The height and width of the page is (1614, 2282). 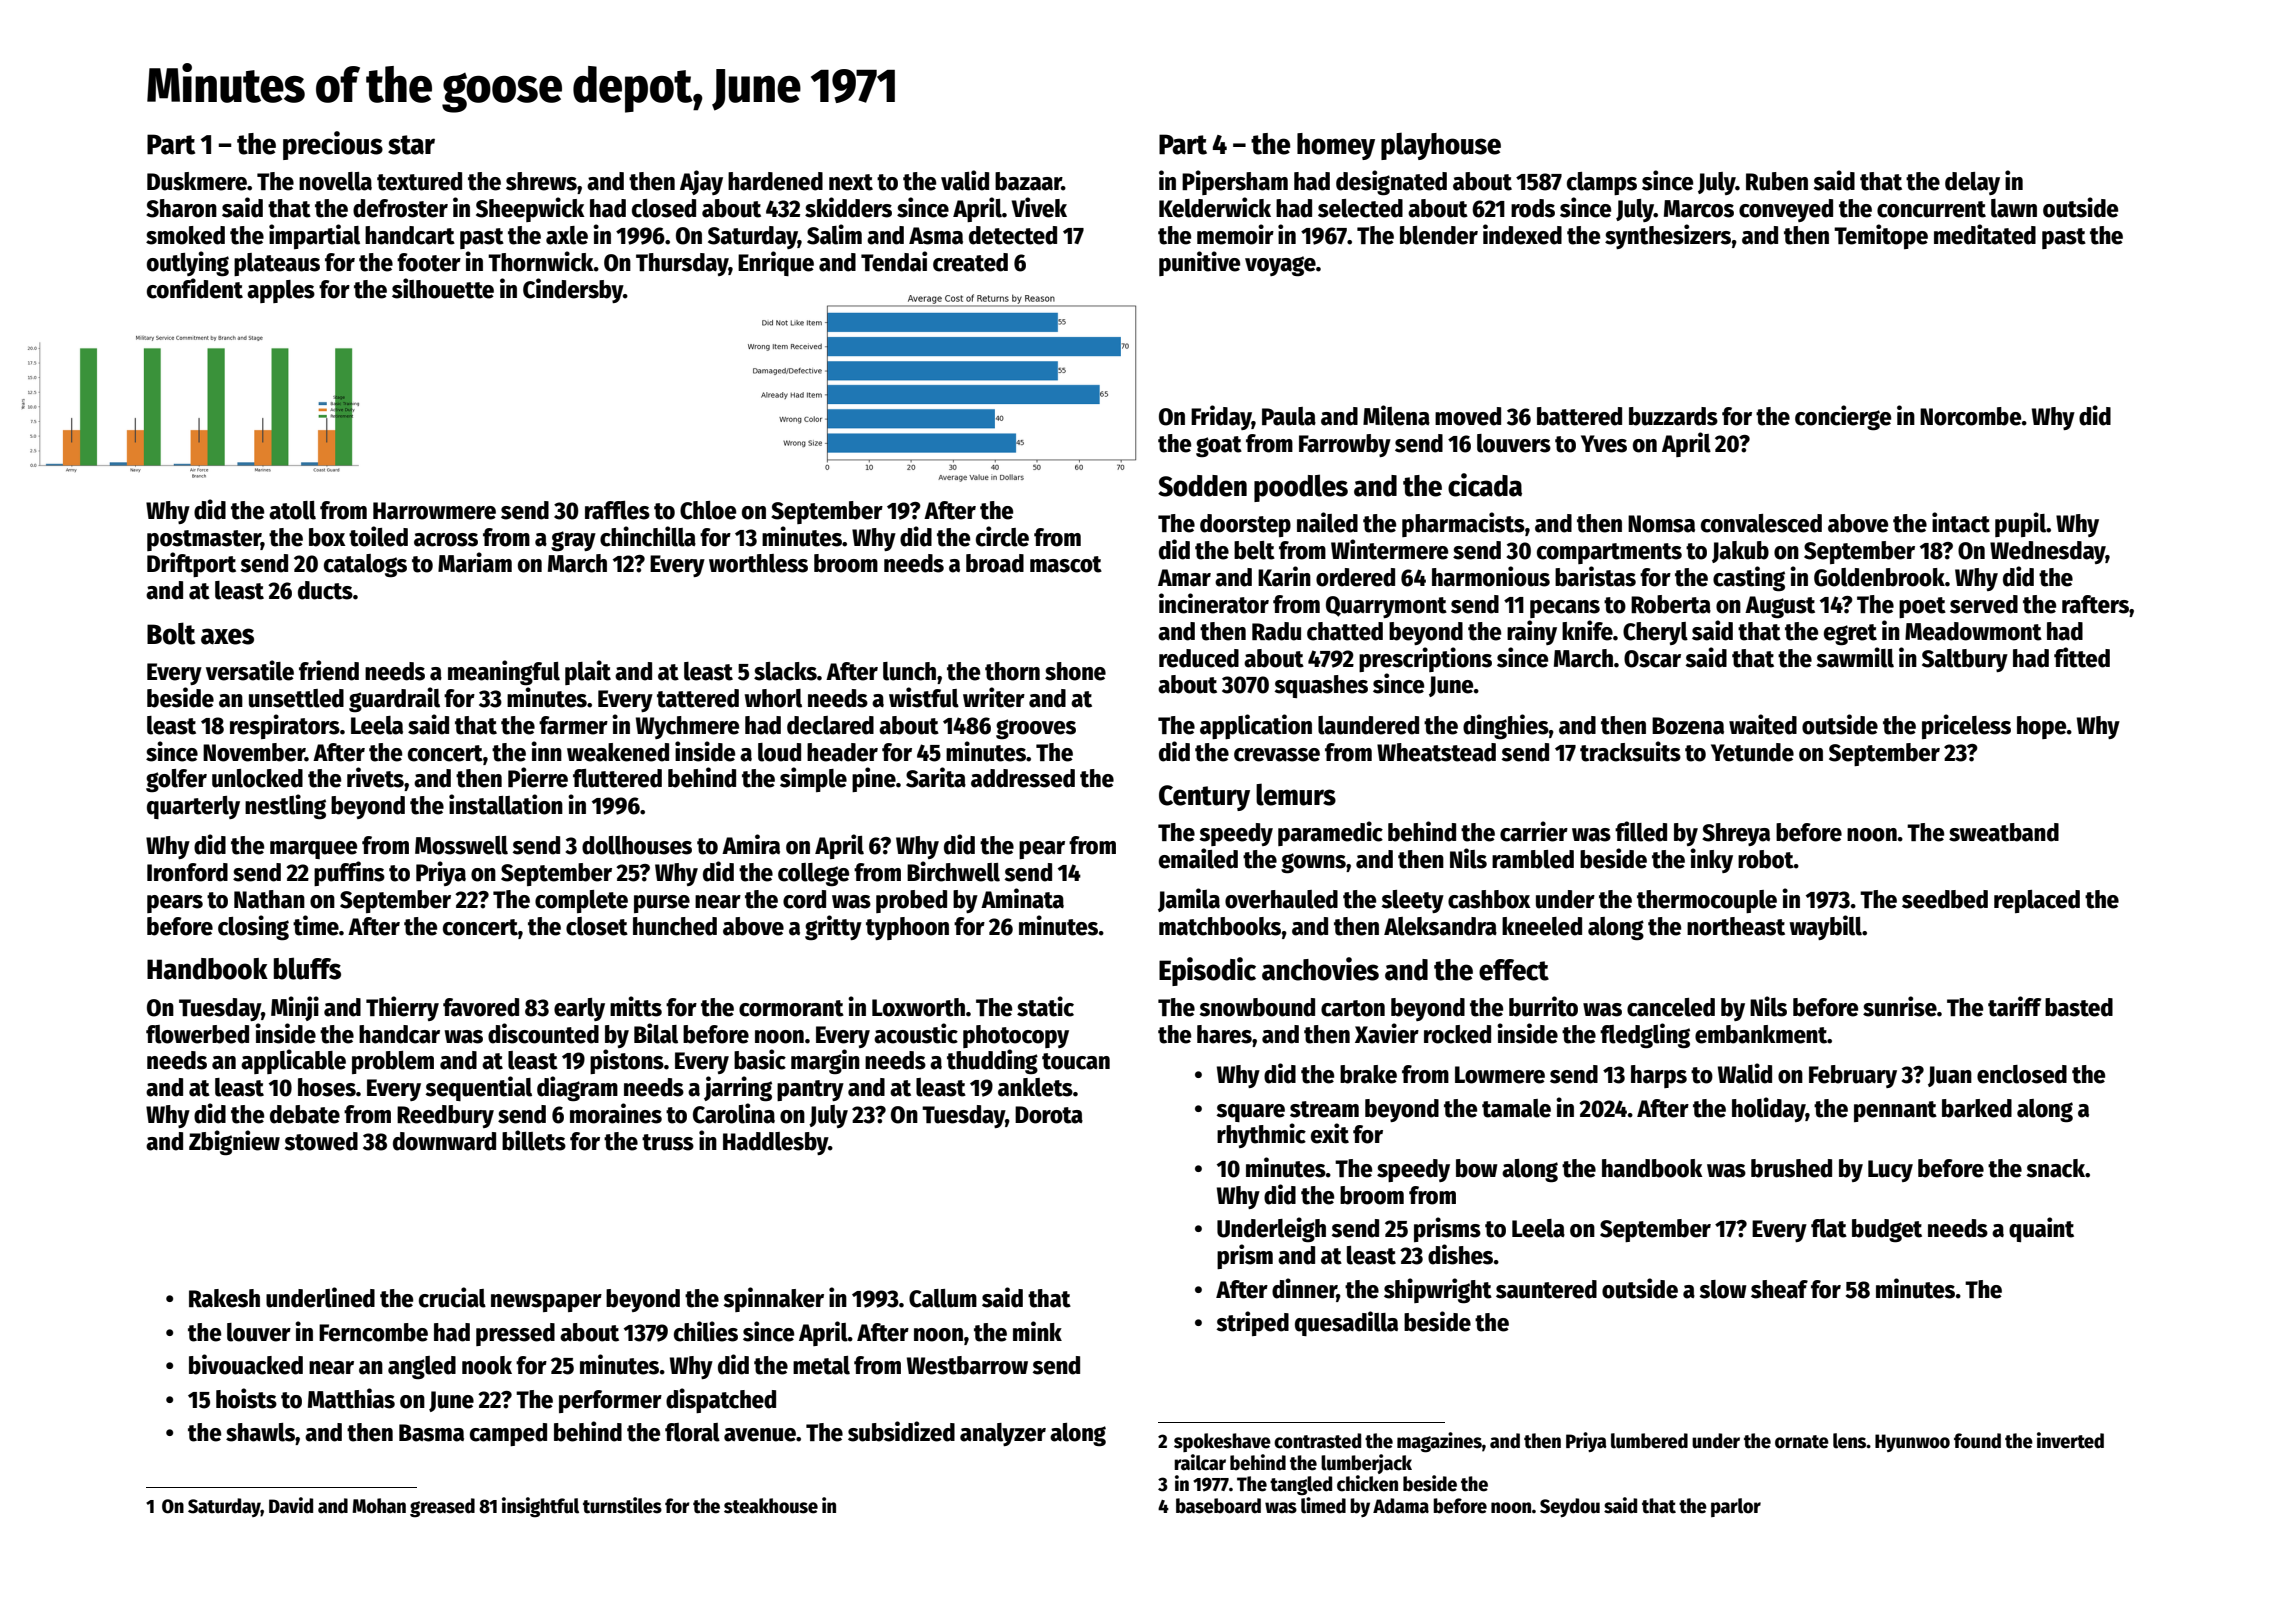 I want to click on atoll, so click(x=292, y=510).
